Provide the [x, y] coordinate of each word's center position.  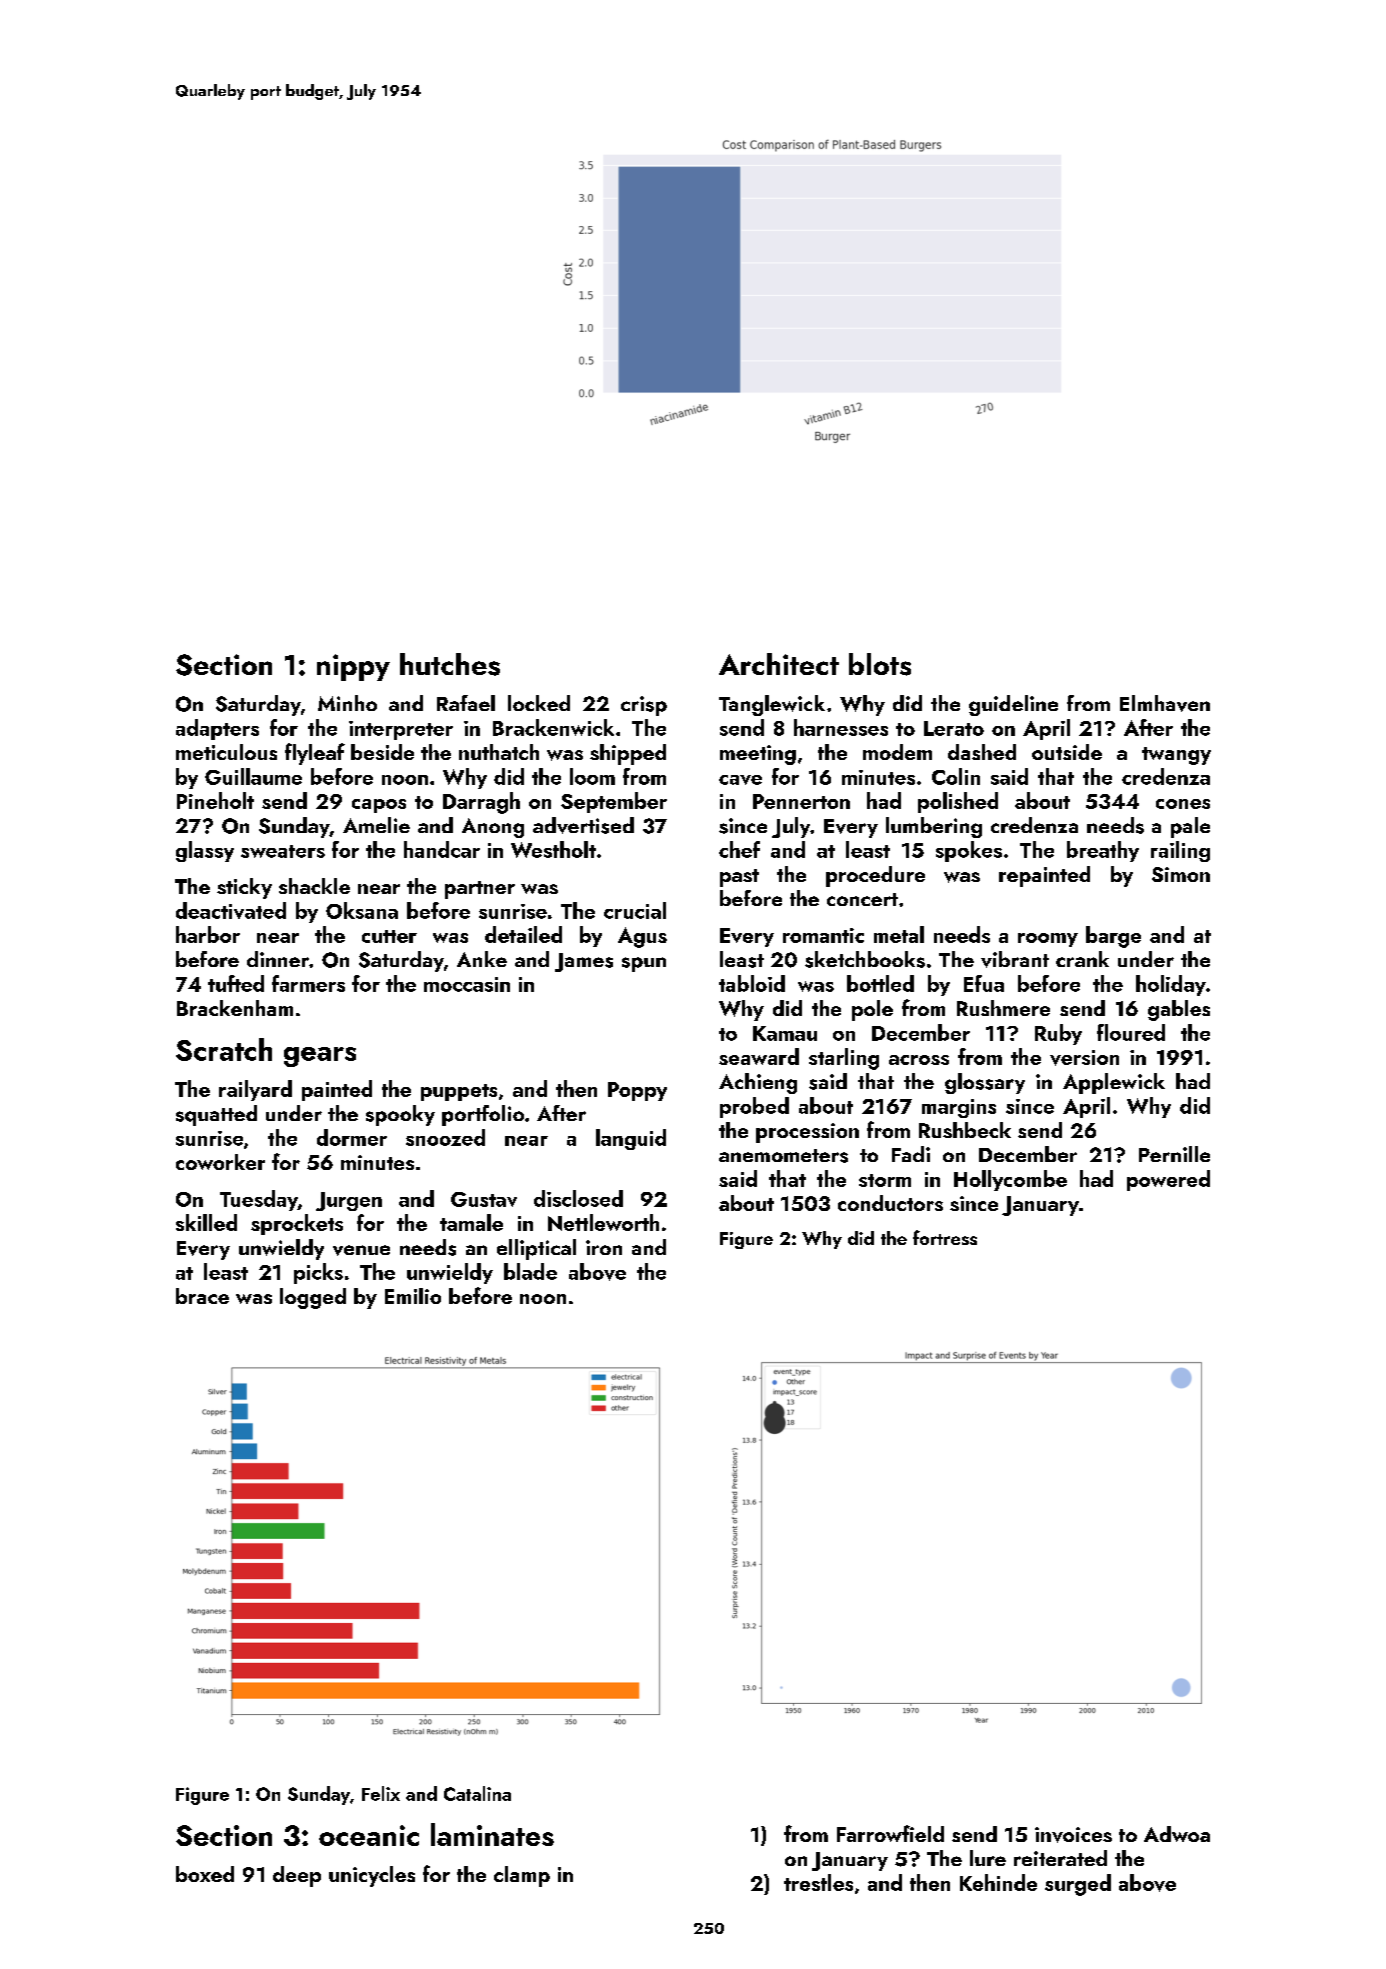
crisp [644, 706]
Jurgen [349, 1201]
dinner [278, 959]
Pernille [1174, 1154]
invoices [1073, 1835]
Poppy [637, 1091]
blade [530, 1271]
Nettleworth [603, 1222]
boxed [205, 1874]
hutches [450, 664]
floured [1131, 1032]
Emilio [413, 1296]
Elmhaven [1165, 703]
